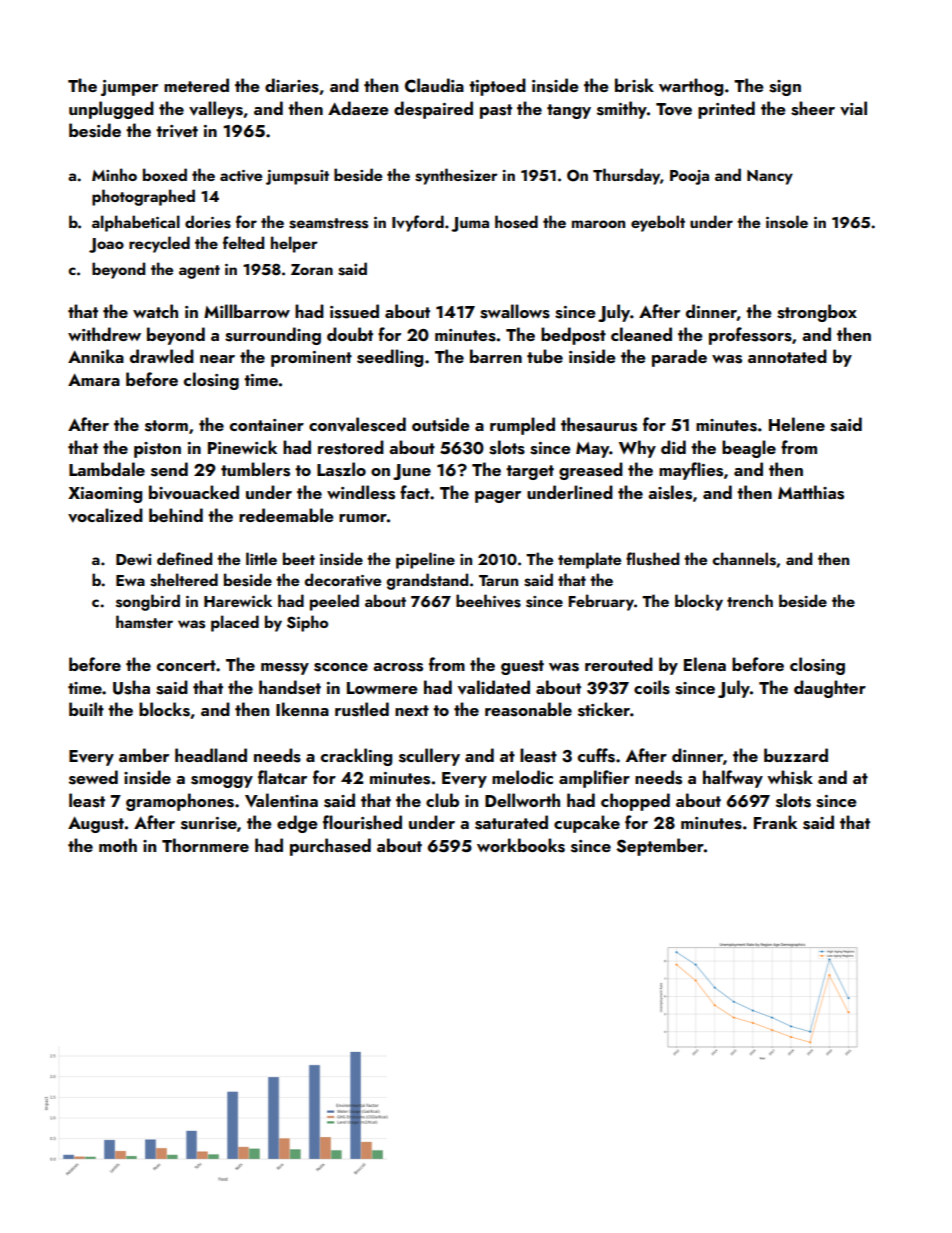 The image size is (952, 1233). I want to click on Xiaoming, so click(105, 495).
